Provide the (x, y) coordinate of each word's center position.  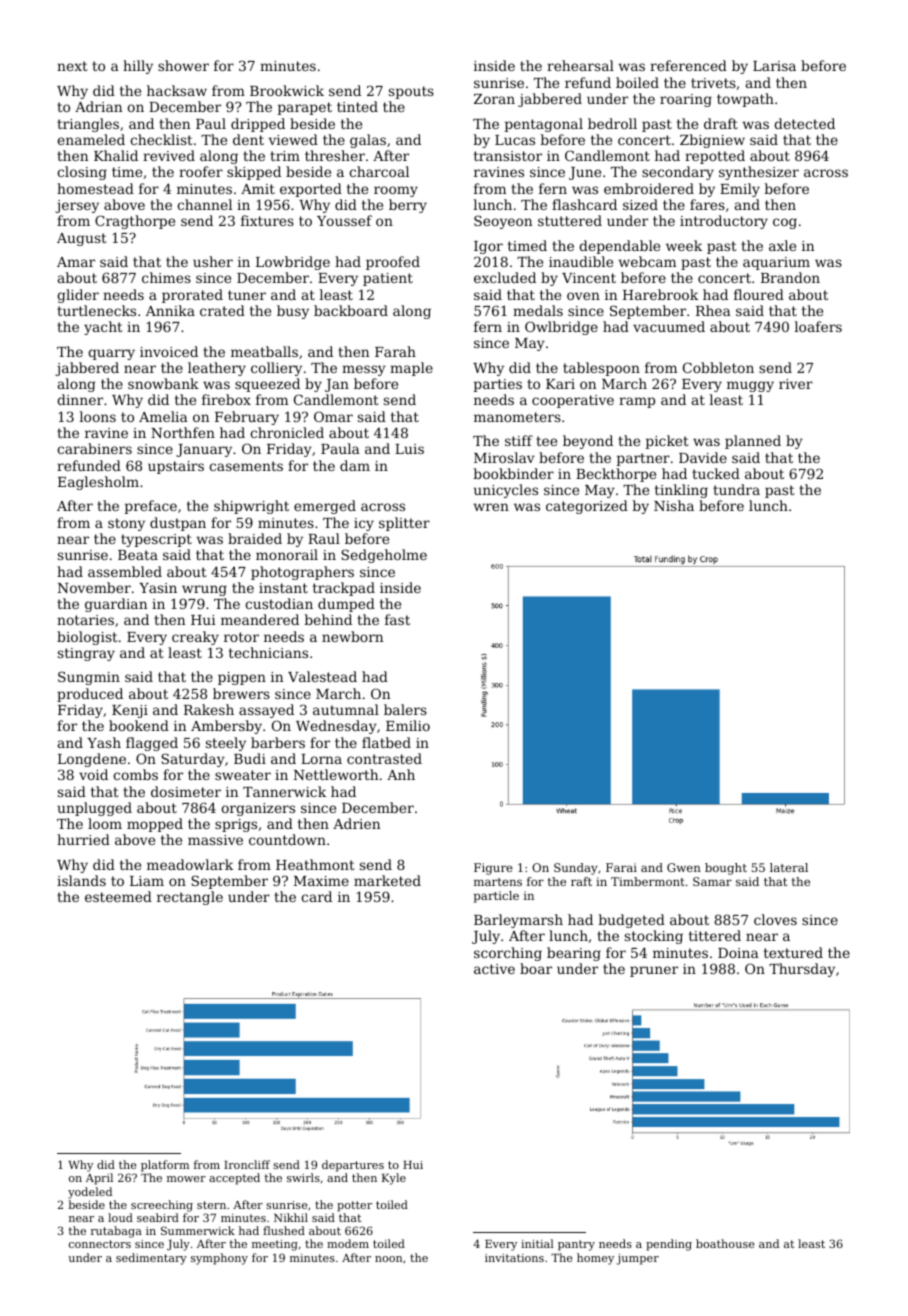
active (494, 969)
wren (491, 507)
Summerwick (198, 1230)
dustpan (178, 524)
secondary (678, 173)
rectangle (190, 898)
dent (248, 139)
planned (753, 442)
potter (354, 1206)
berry (408, 206)
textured (793, 952)
